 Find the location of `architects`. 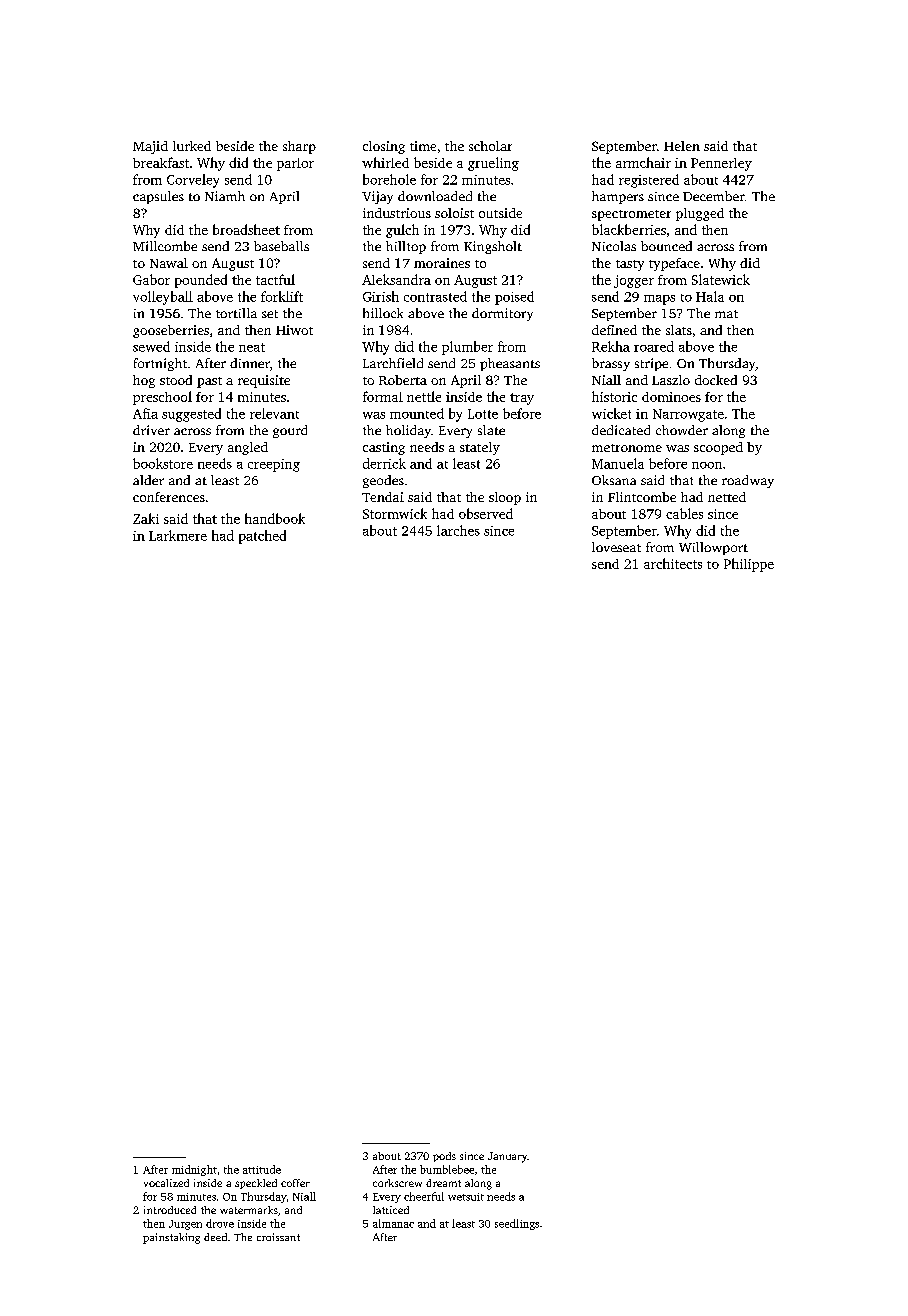

architects is located at coordinates (673, 563).
